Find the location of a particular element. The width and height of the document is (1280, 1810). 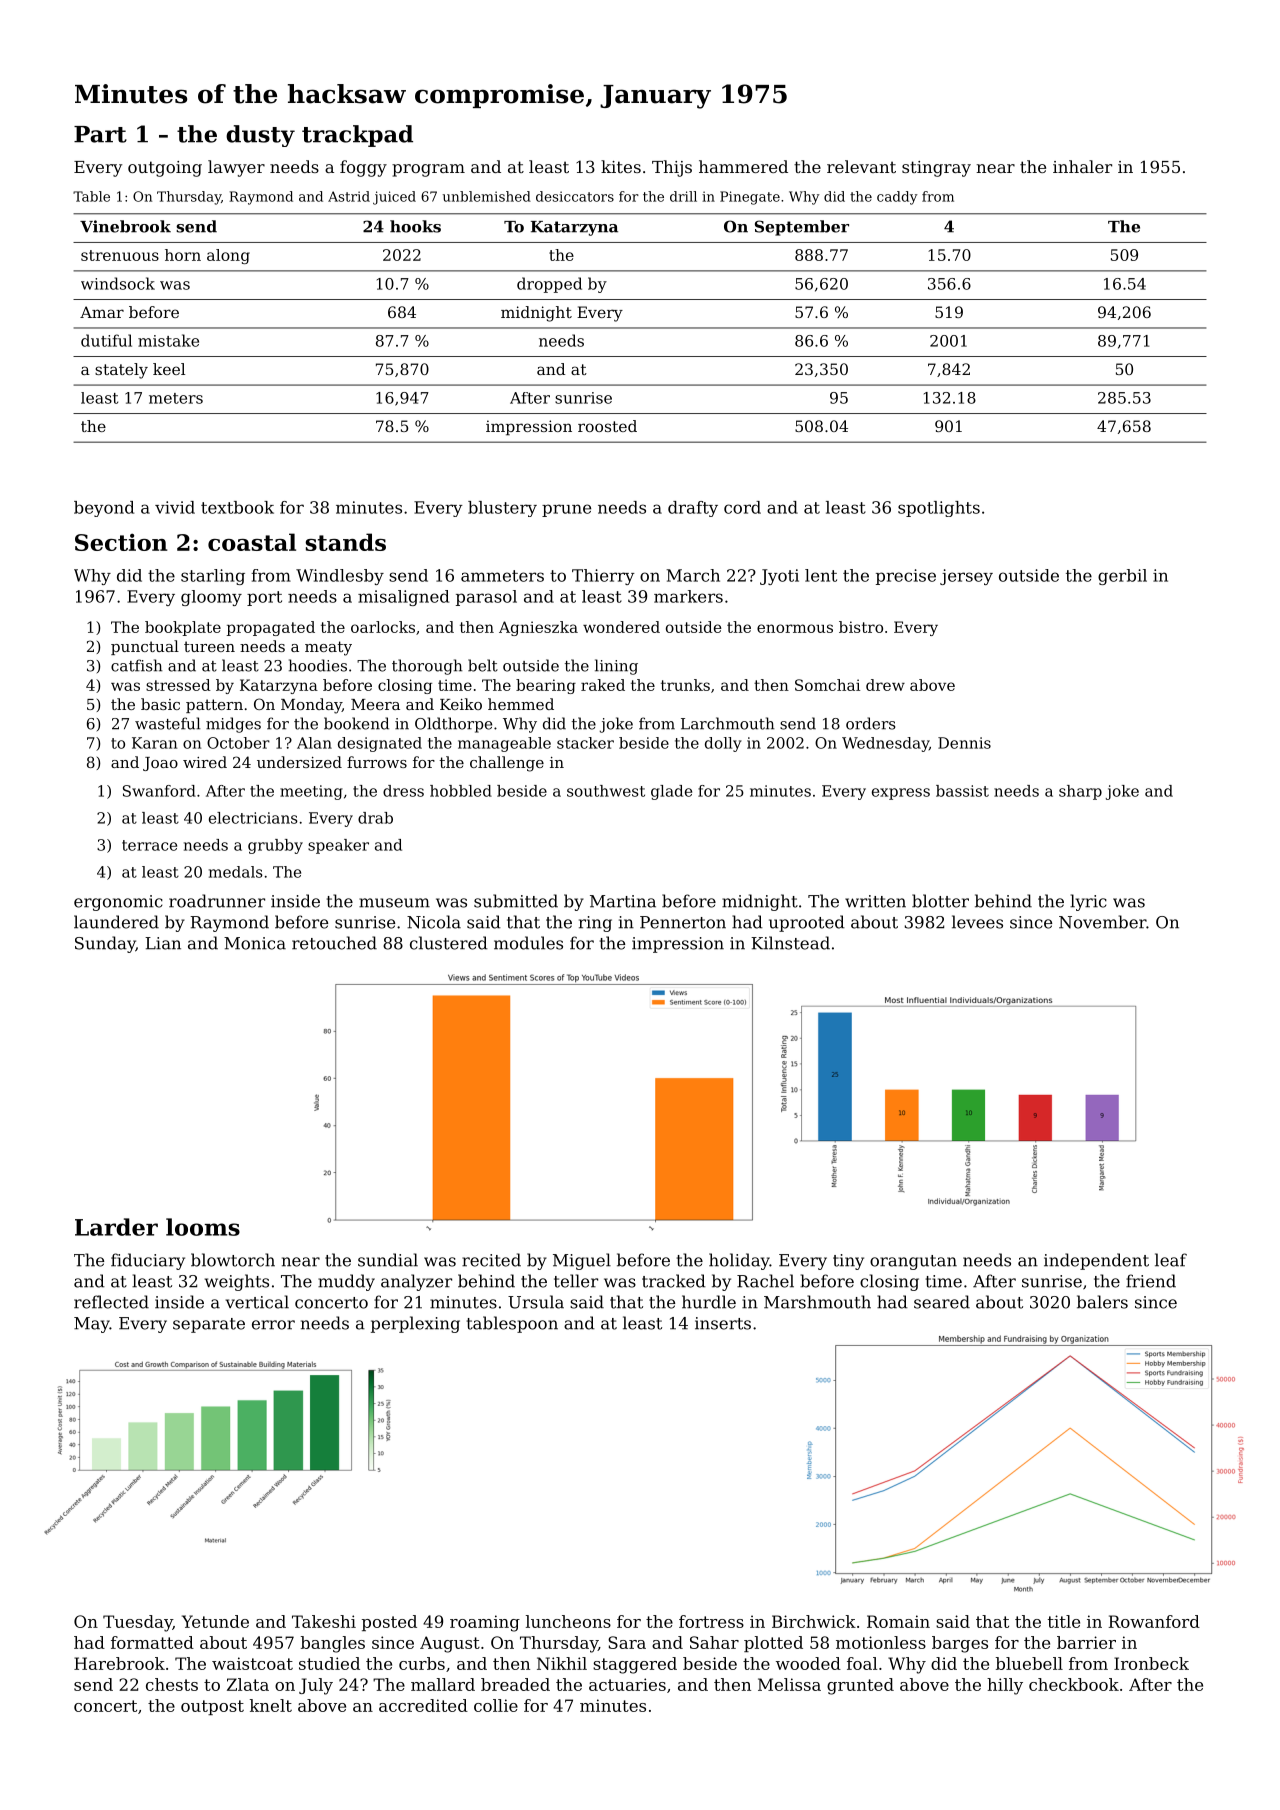

roosted is located at coordinates (607, 426).
